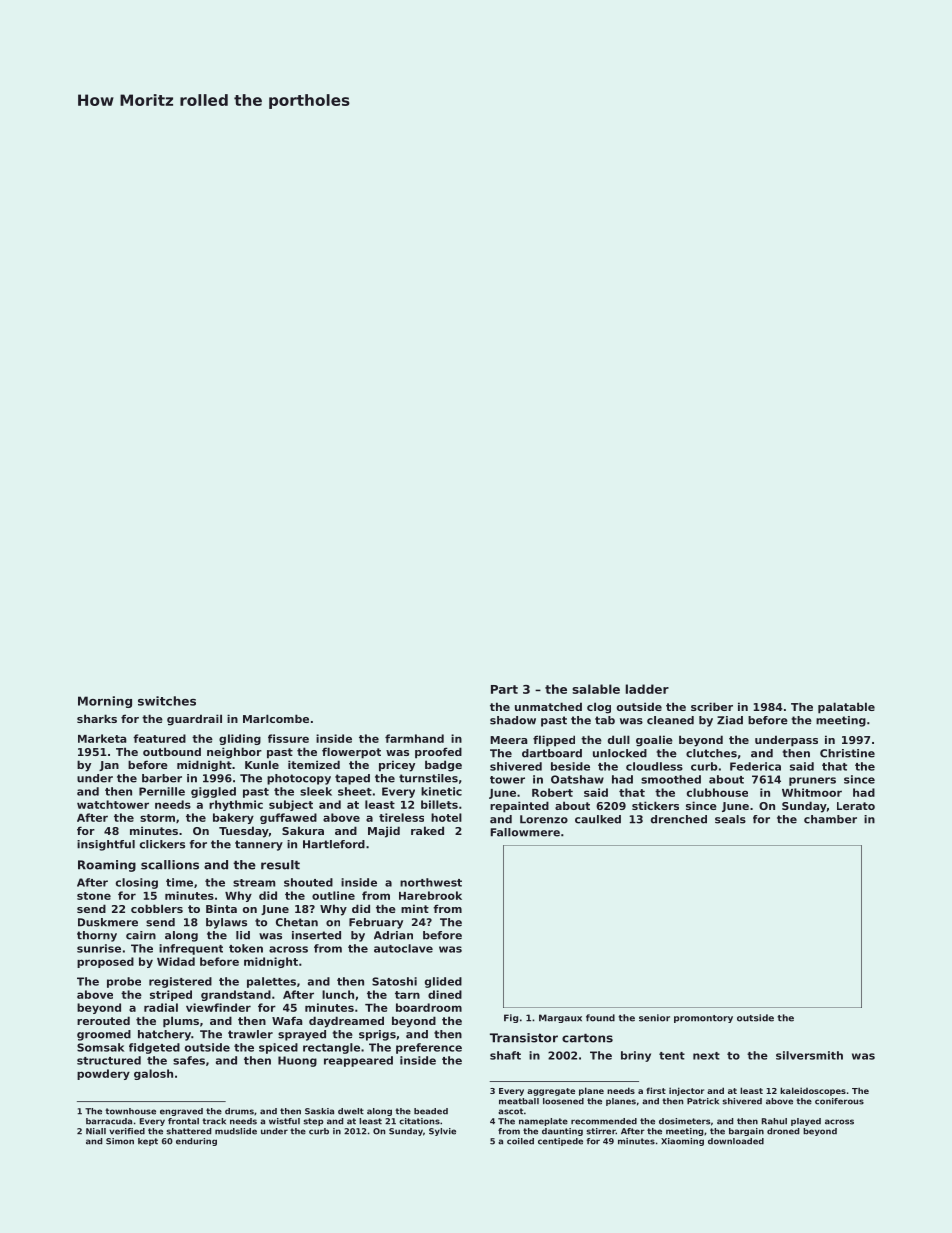 The image size is (952, 1233). I want to click on promontory, so click(703, 1019).
